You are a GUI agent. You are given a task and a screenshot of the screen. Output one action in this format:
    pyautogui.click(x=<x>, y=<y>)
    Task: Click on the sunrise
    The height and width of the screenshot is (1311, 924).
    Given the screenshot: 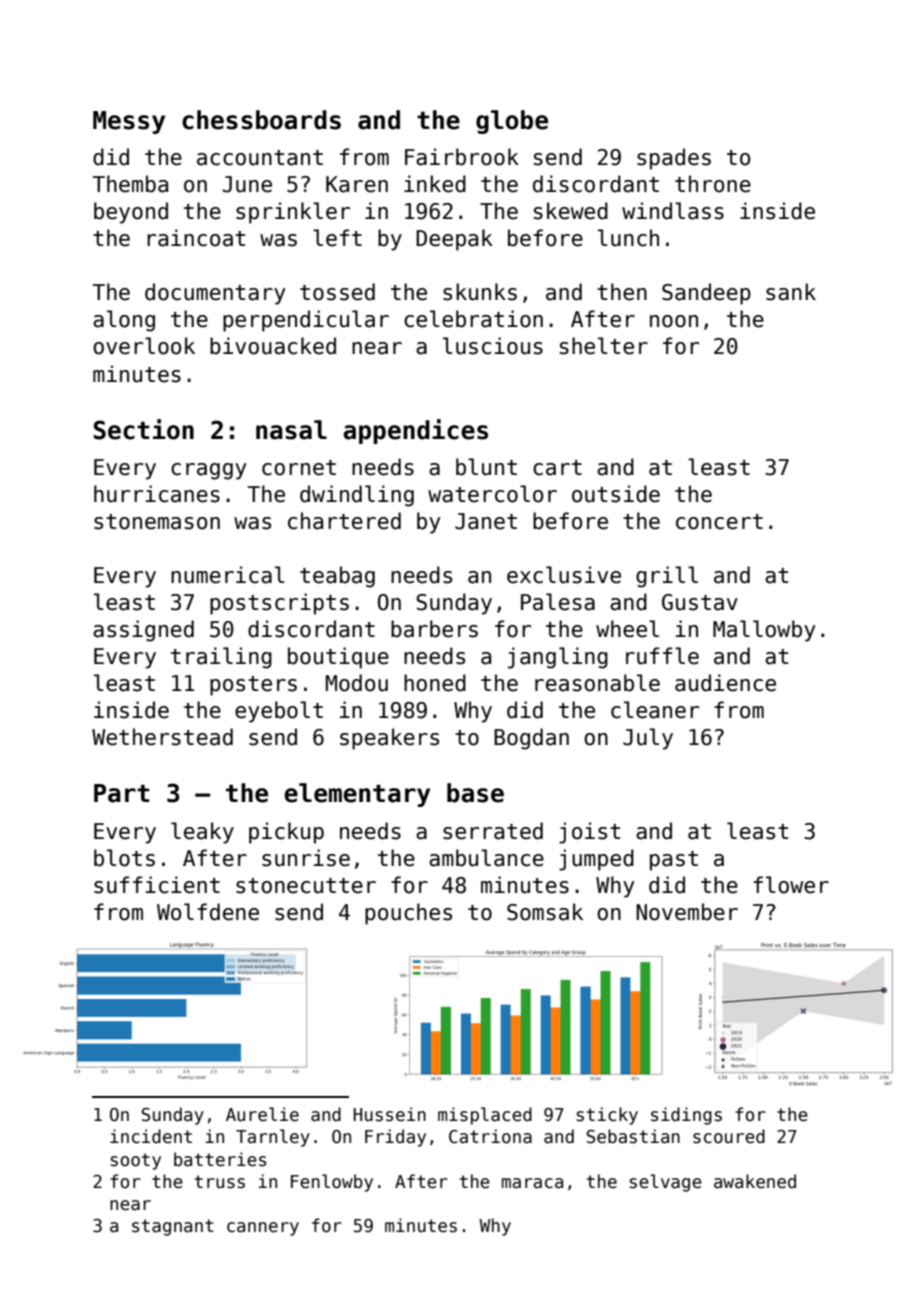 What is the action you would take?
    pyautogui.click(x=306, y=858)
